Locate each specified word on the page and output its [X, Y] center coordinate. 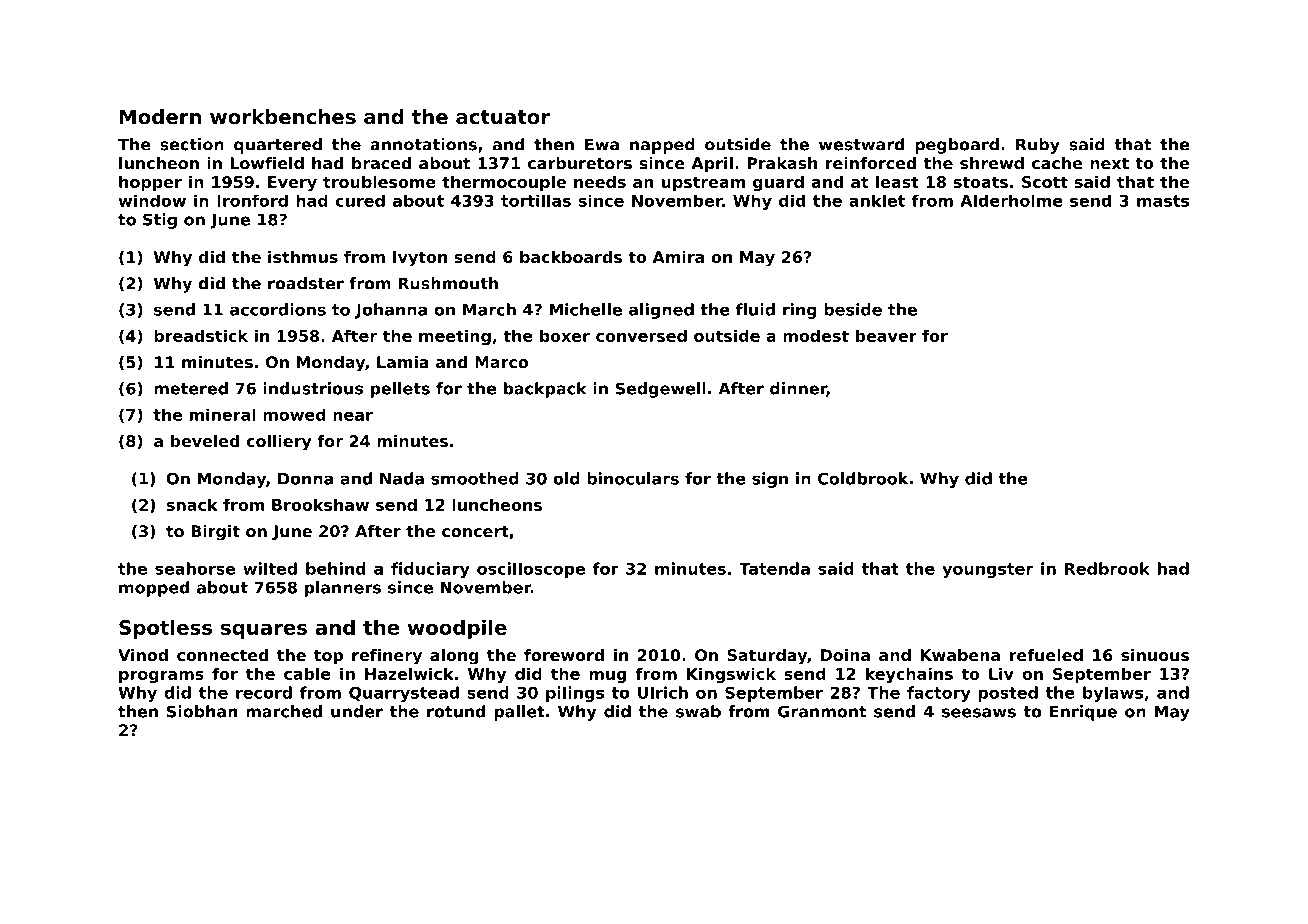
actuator [503, 117]
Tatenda [774, 568]
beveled [205, 440]
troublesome [379, 181]
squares [264, 631]
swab [698, 711]
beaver [886, 335]
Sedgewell [661, 390]
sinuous [1155, 655]
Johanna [391, 311]
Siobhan [202, 711]
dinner [798, 389]
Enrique [1083, 713]
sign [770, 480]
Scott [1045, 182]
